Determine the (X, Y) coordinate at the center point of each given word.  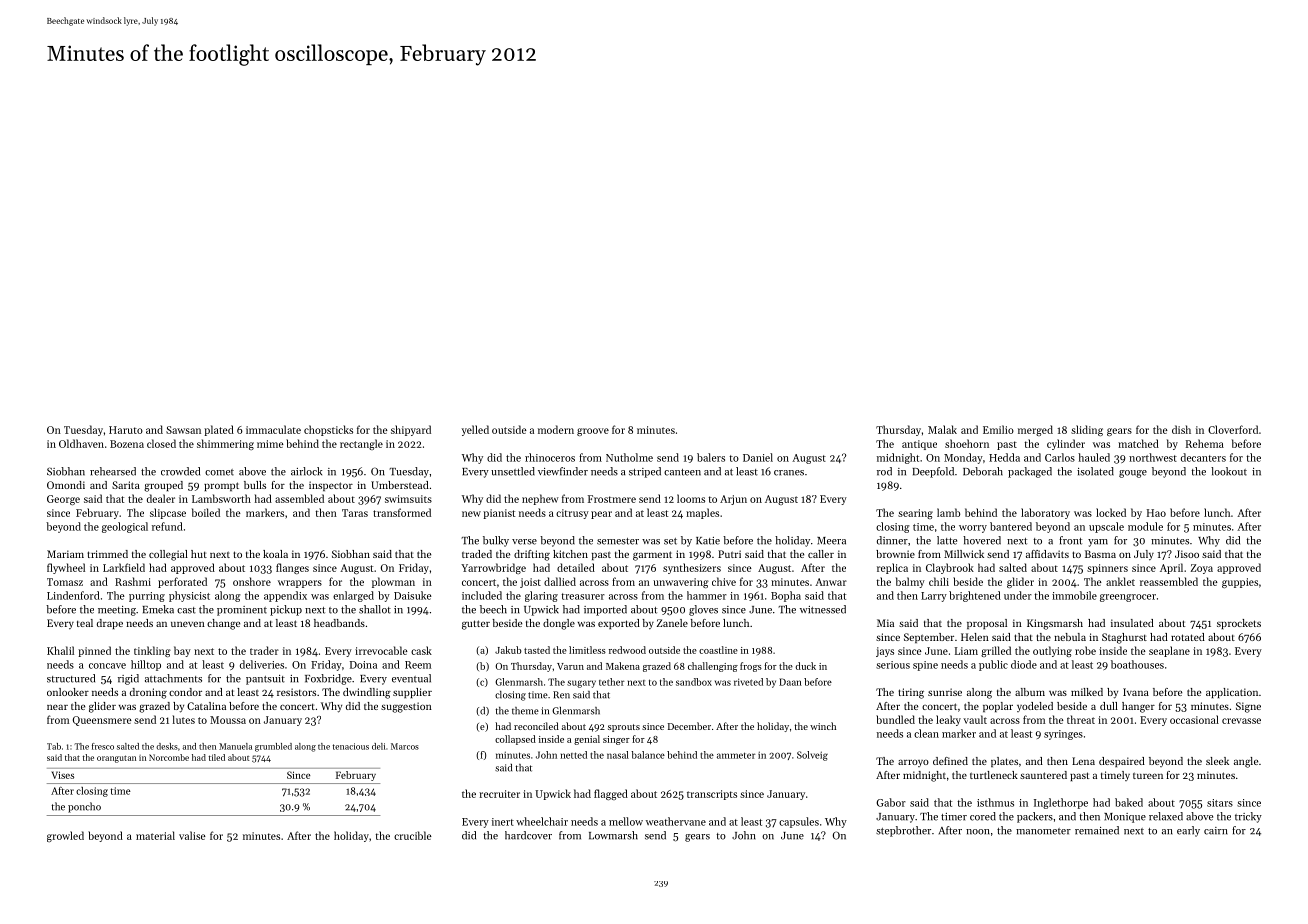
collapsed (515, 740)
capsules (799, 822)
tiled (217, 757)
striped (645, 472)
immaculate (273, 429)
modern (556, 429)
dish (1181, 429)
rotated (1188, 637)
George (63, 500)
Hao (1156, 513)
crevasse (1241, 721)
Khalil (60, 650)
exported (619, 624)
